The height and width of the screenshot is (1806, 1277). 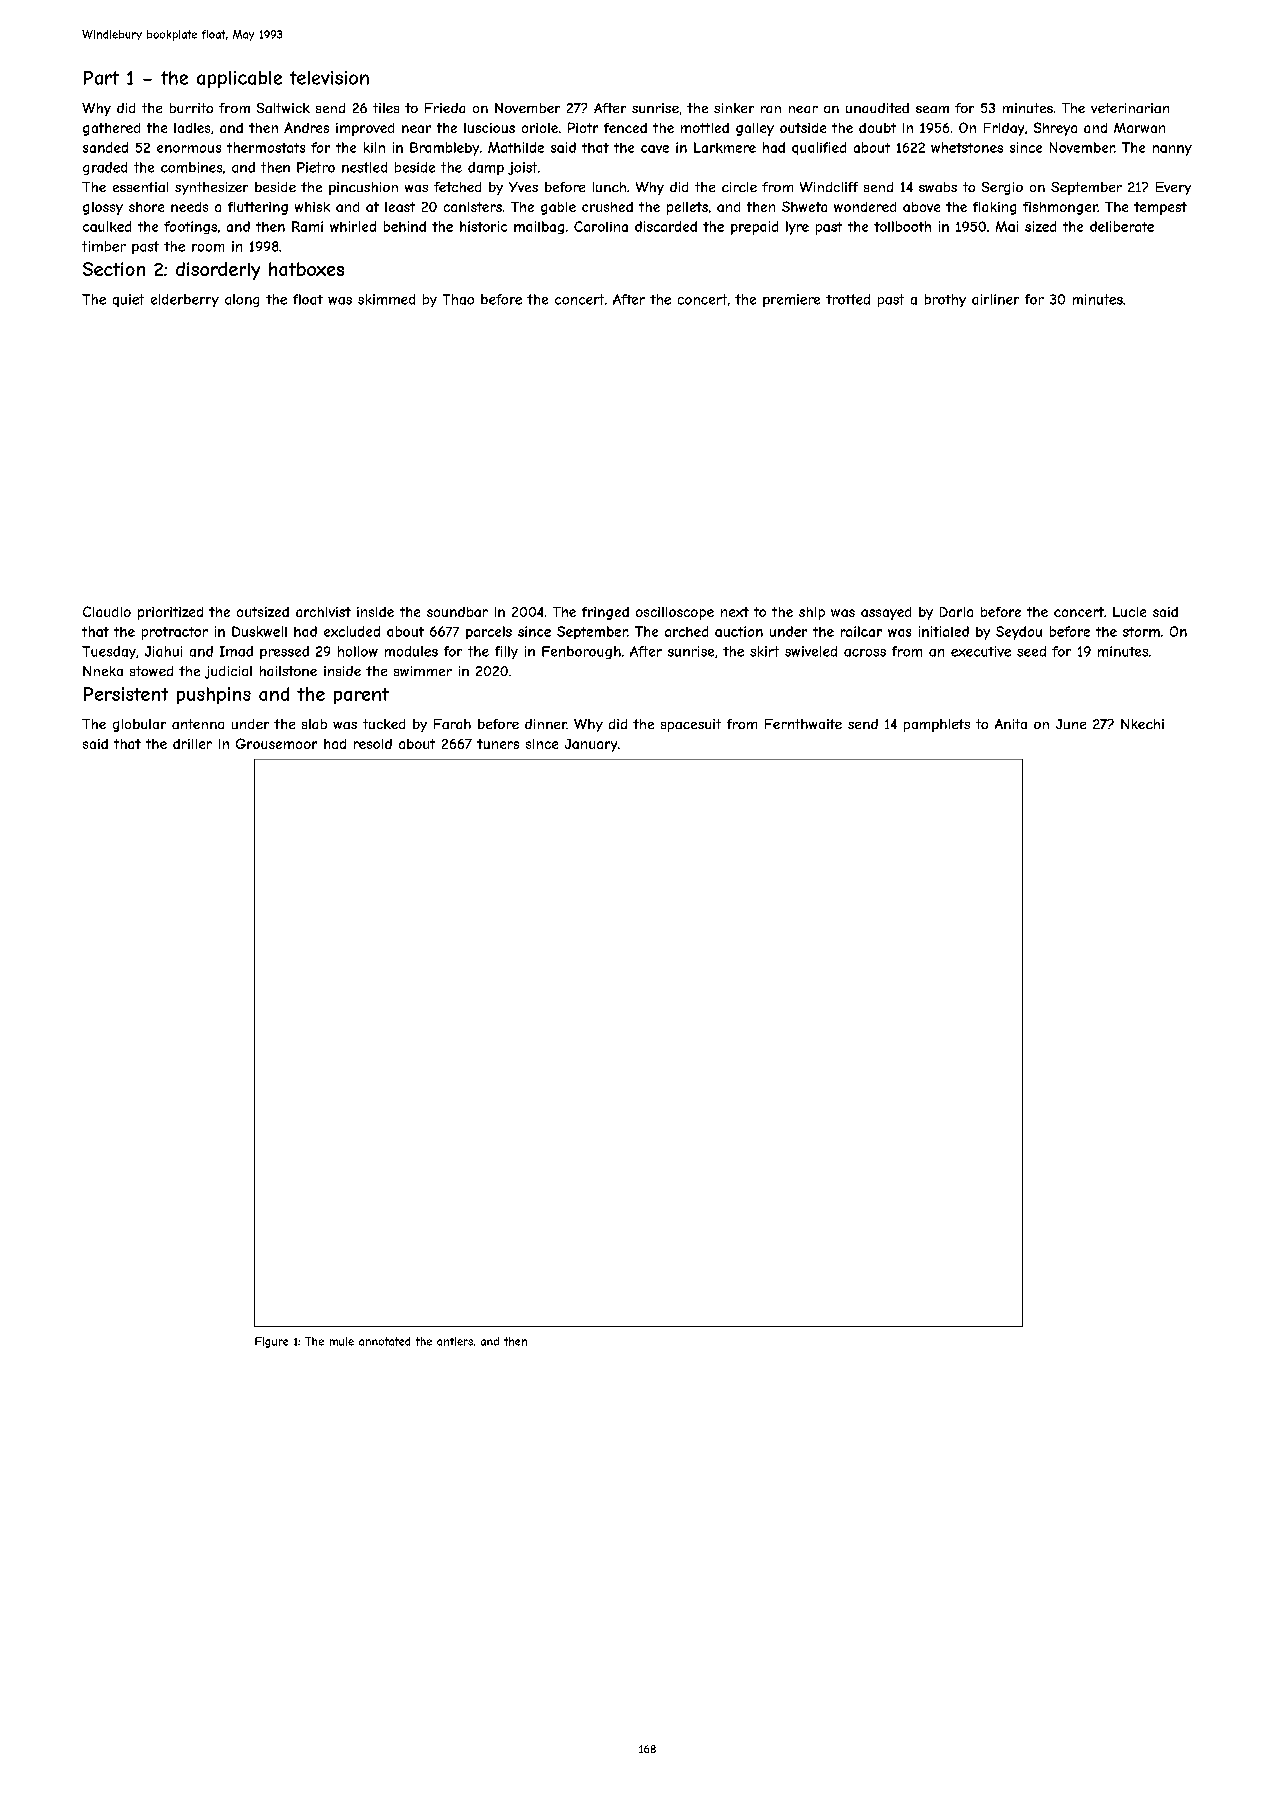 What do you see at coordinates (591, 745) in the screenshot?
I see `January` at bounding box center [591, 745].
